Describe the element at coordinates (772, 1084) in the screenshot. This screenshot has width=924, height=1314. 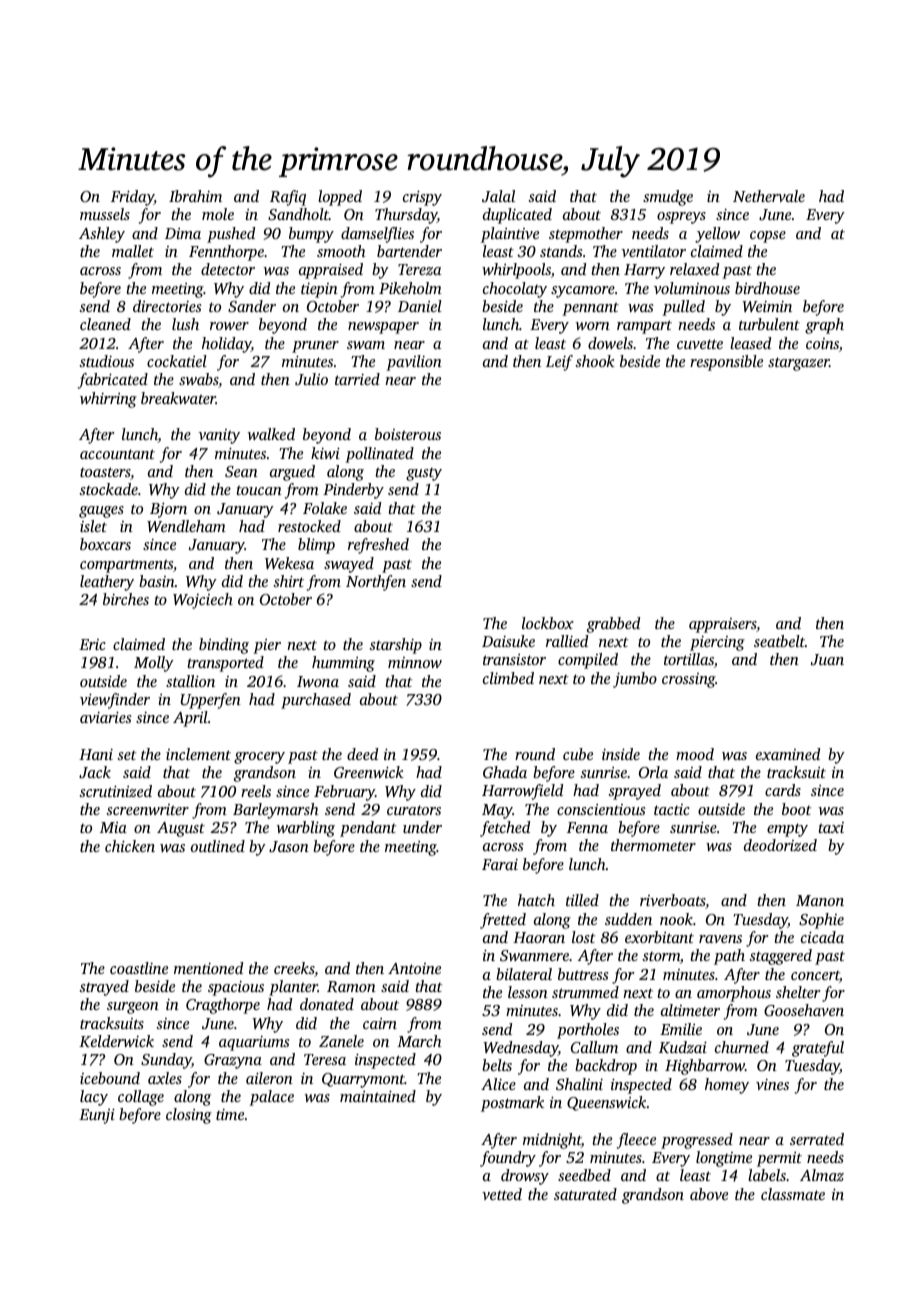
I see `vines` at that location.
